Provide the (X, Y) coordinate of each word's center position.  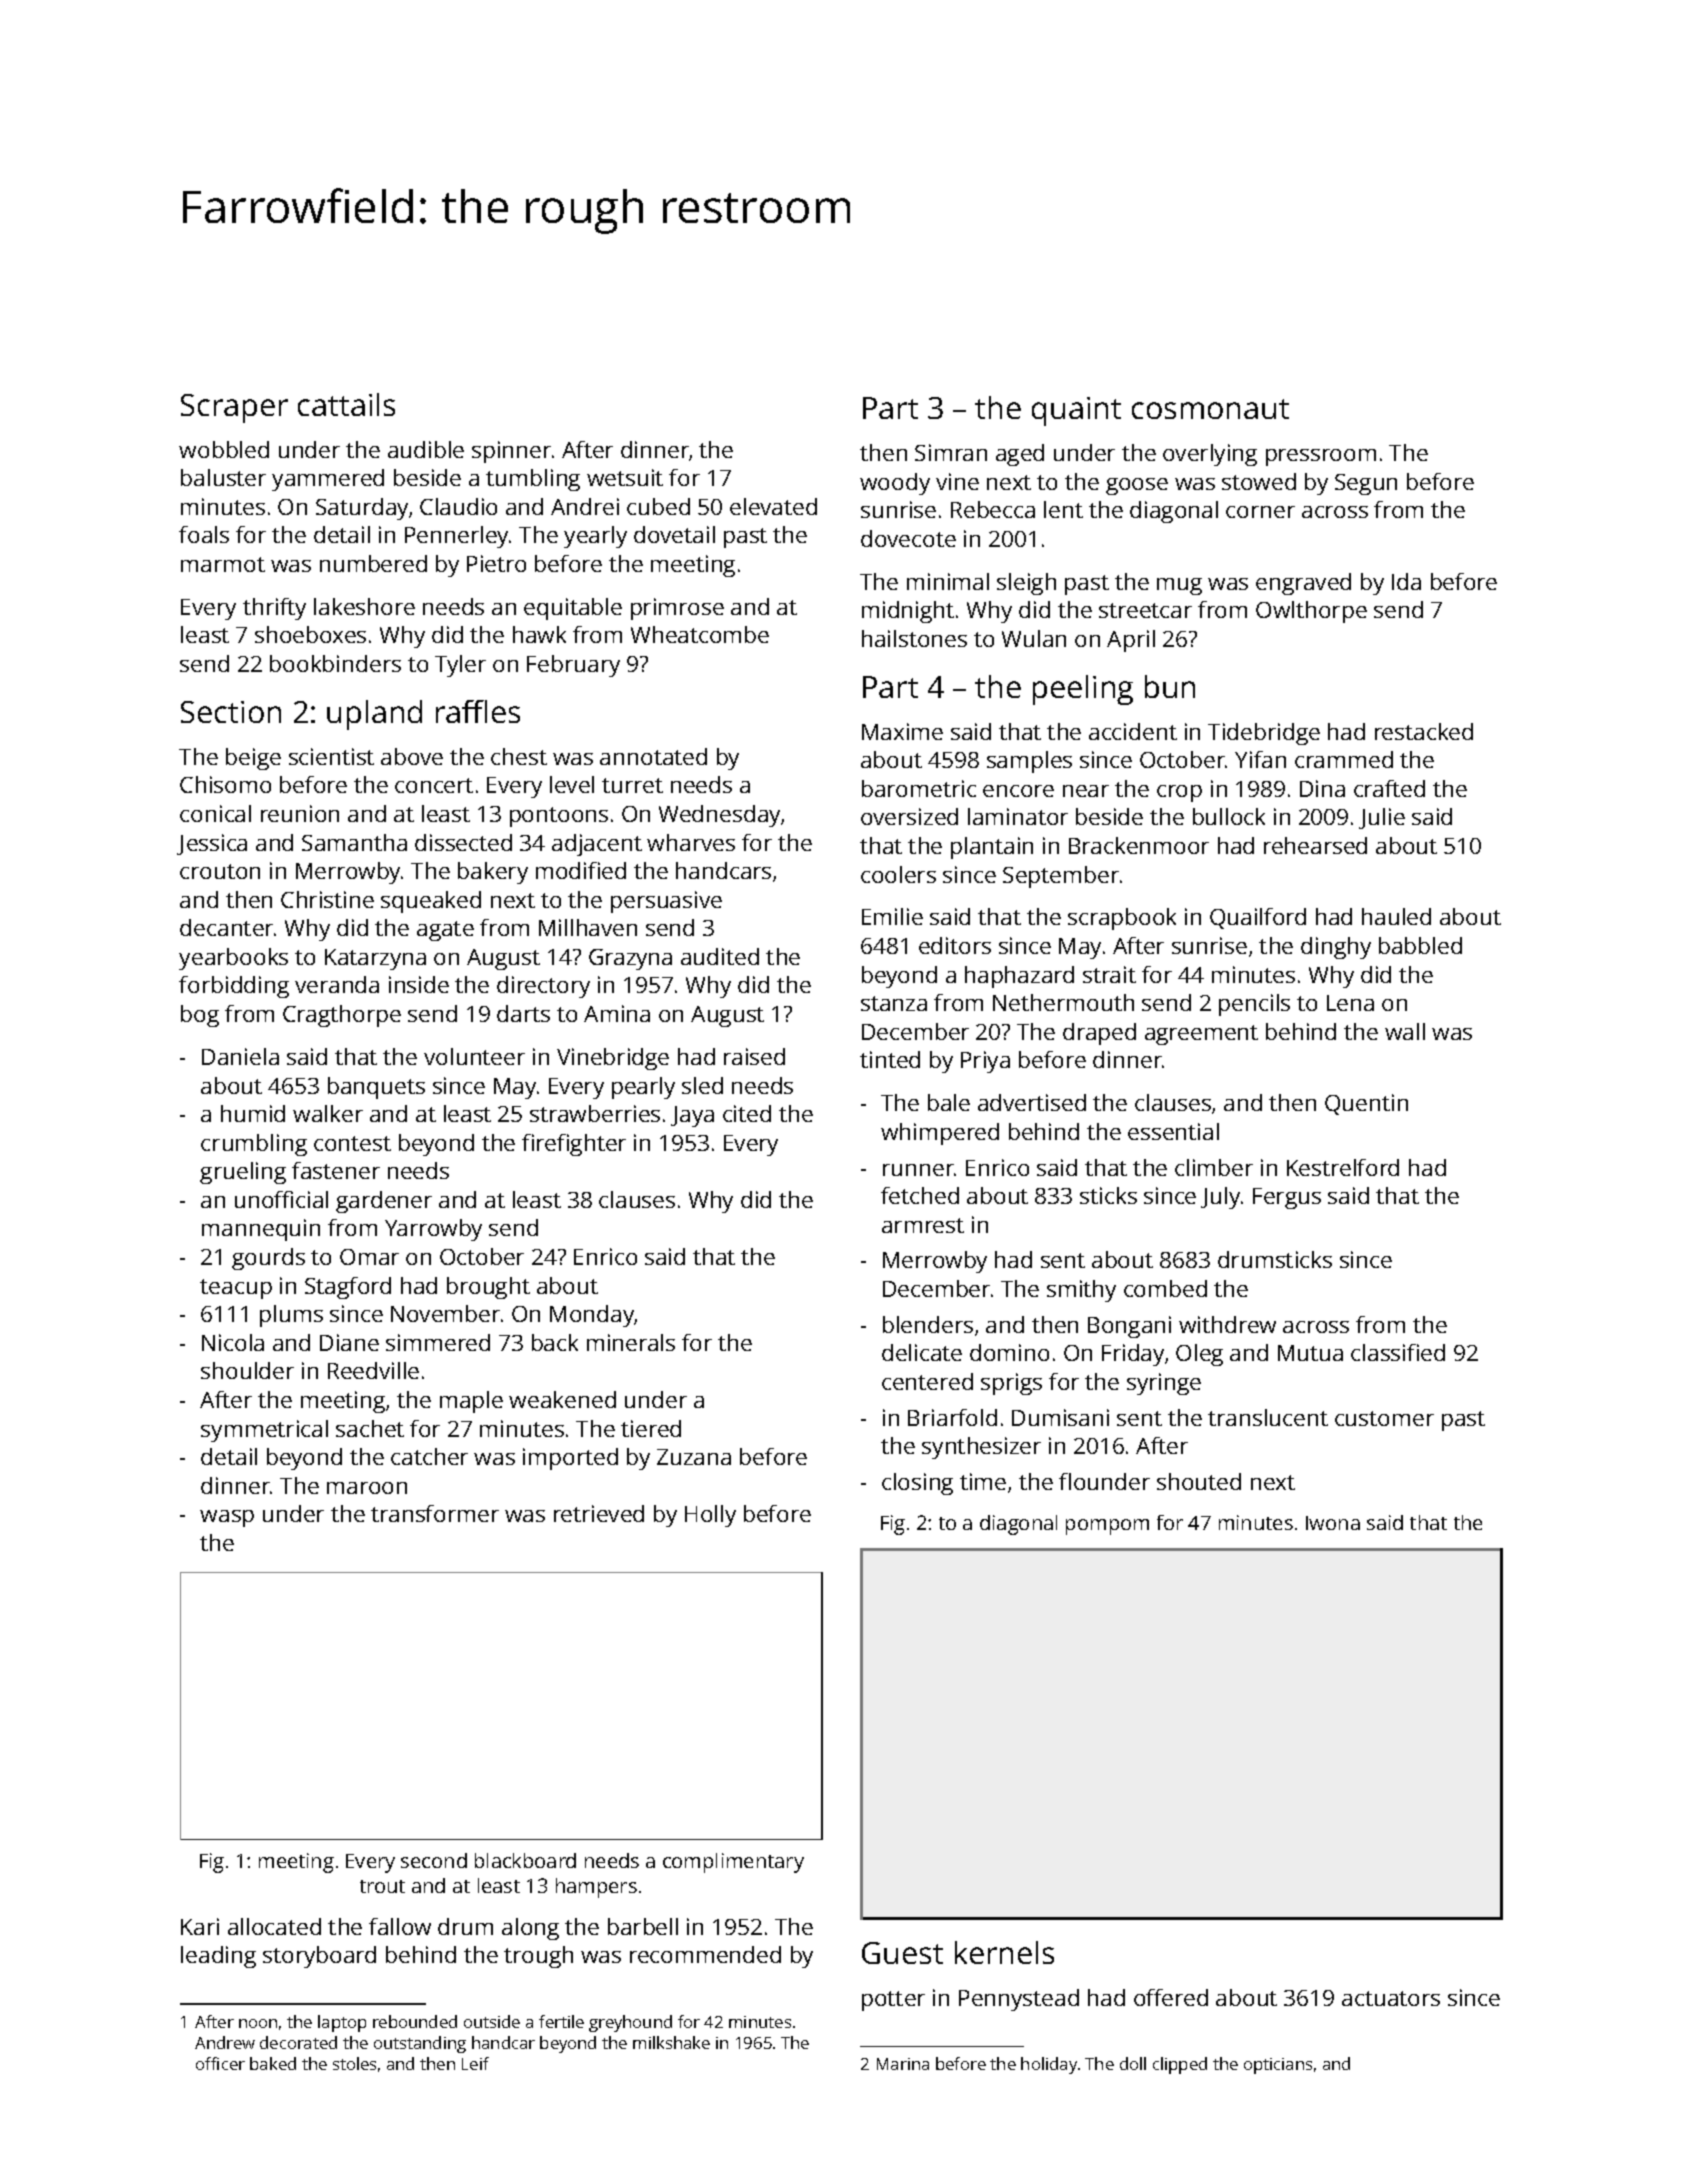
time (983, 1481)
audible (426, 449)
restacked (1424, 731)
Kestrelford (1343, 1167)
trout (382, 1886)
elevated (773, 506)
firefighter (574, 1145)
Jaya (692, 1116)
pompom (1107, 1527)
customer (1384, 1418)
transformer (435, 1513)
